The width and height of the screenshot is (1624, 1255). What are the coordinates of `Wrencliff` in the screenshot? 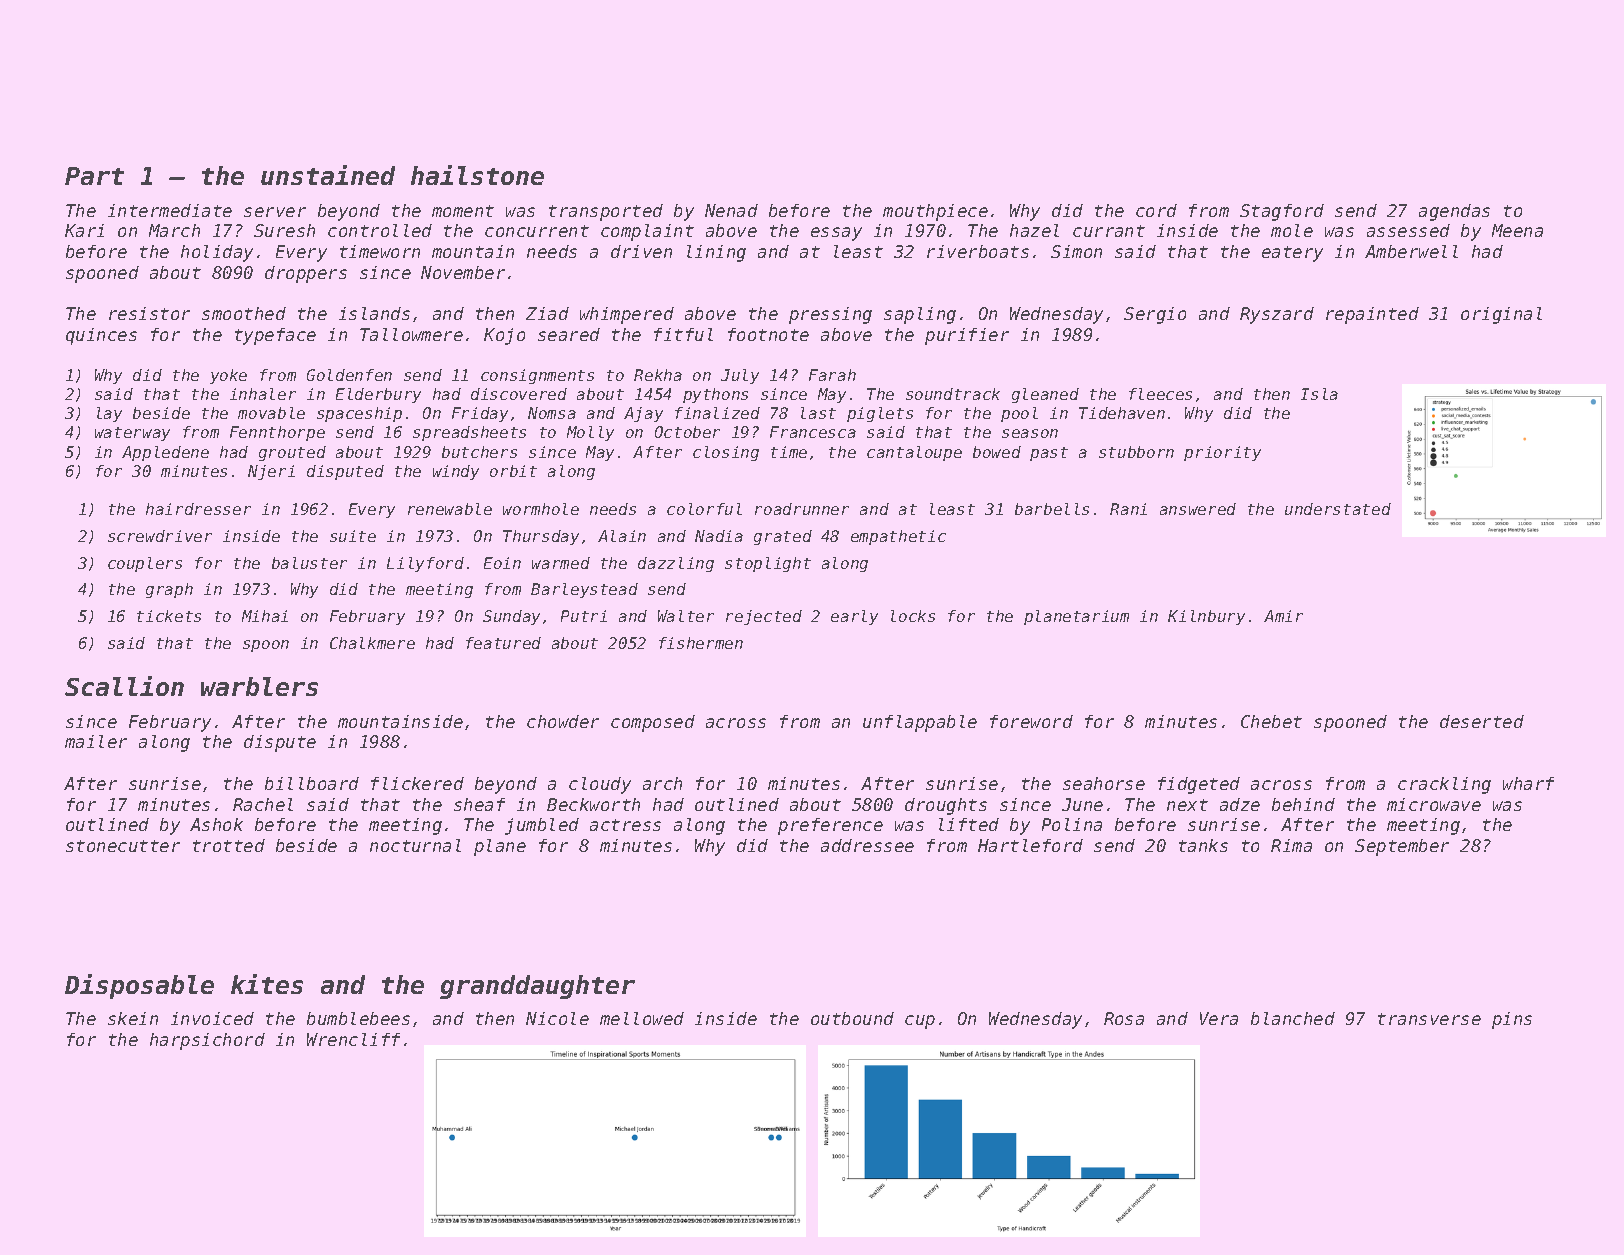 It's located at (353, 1039).
